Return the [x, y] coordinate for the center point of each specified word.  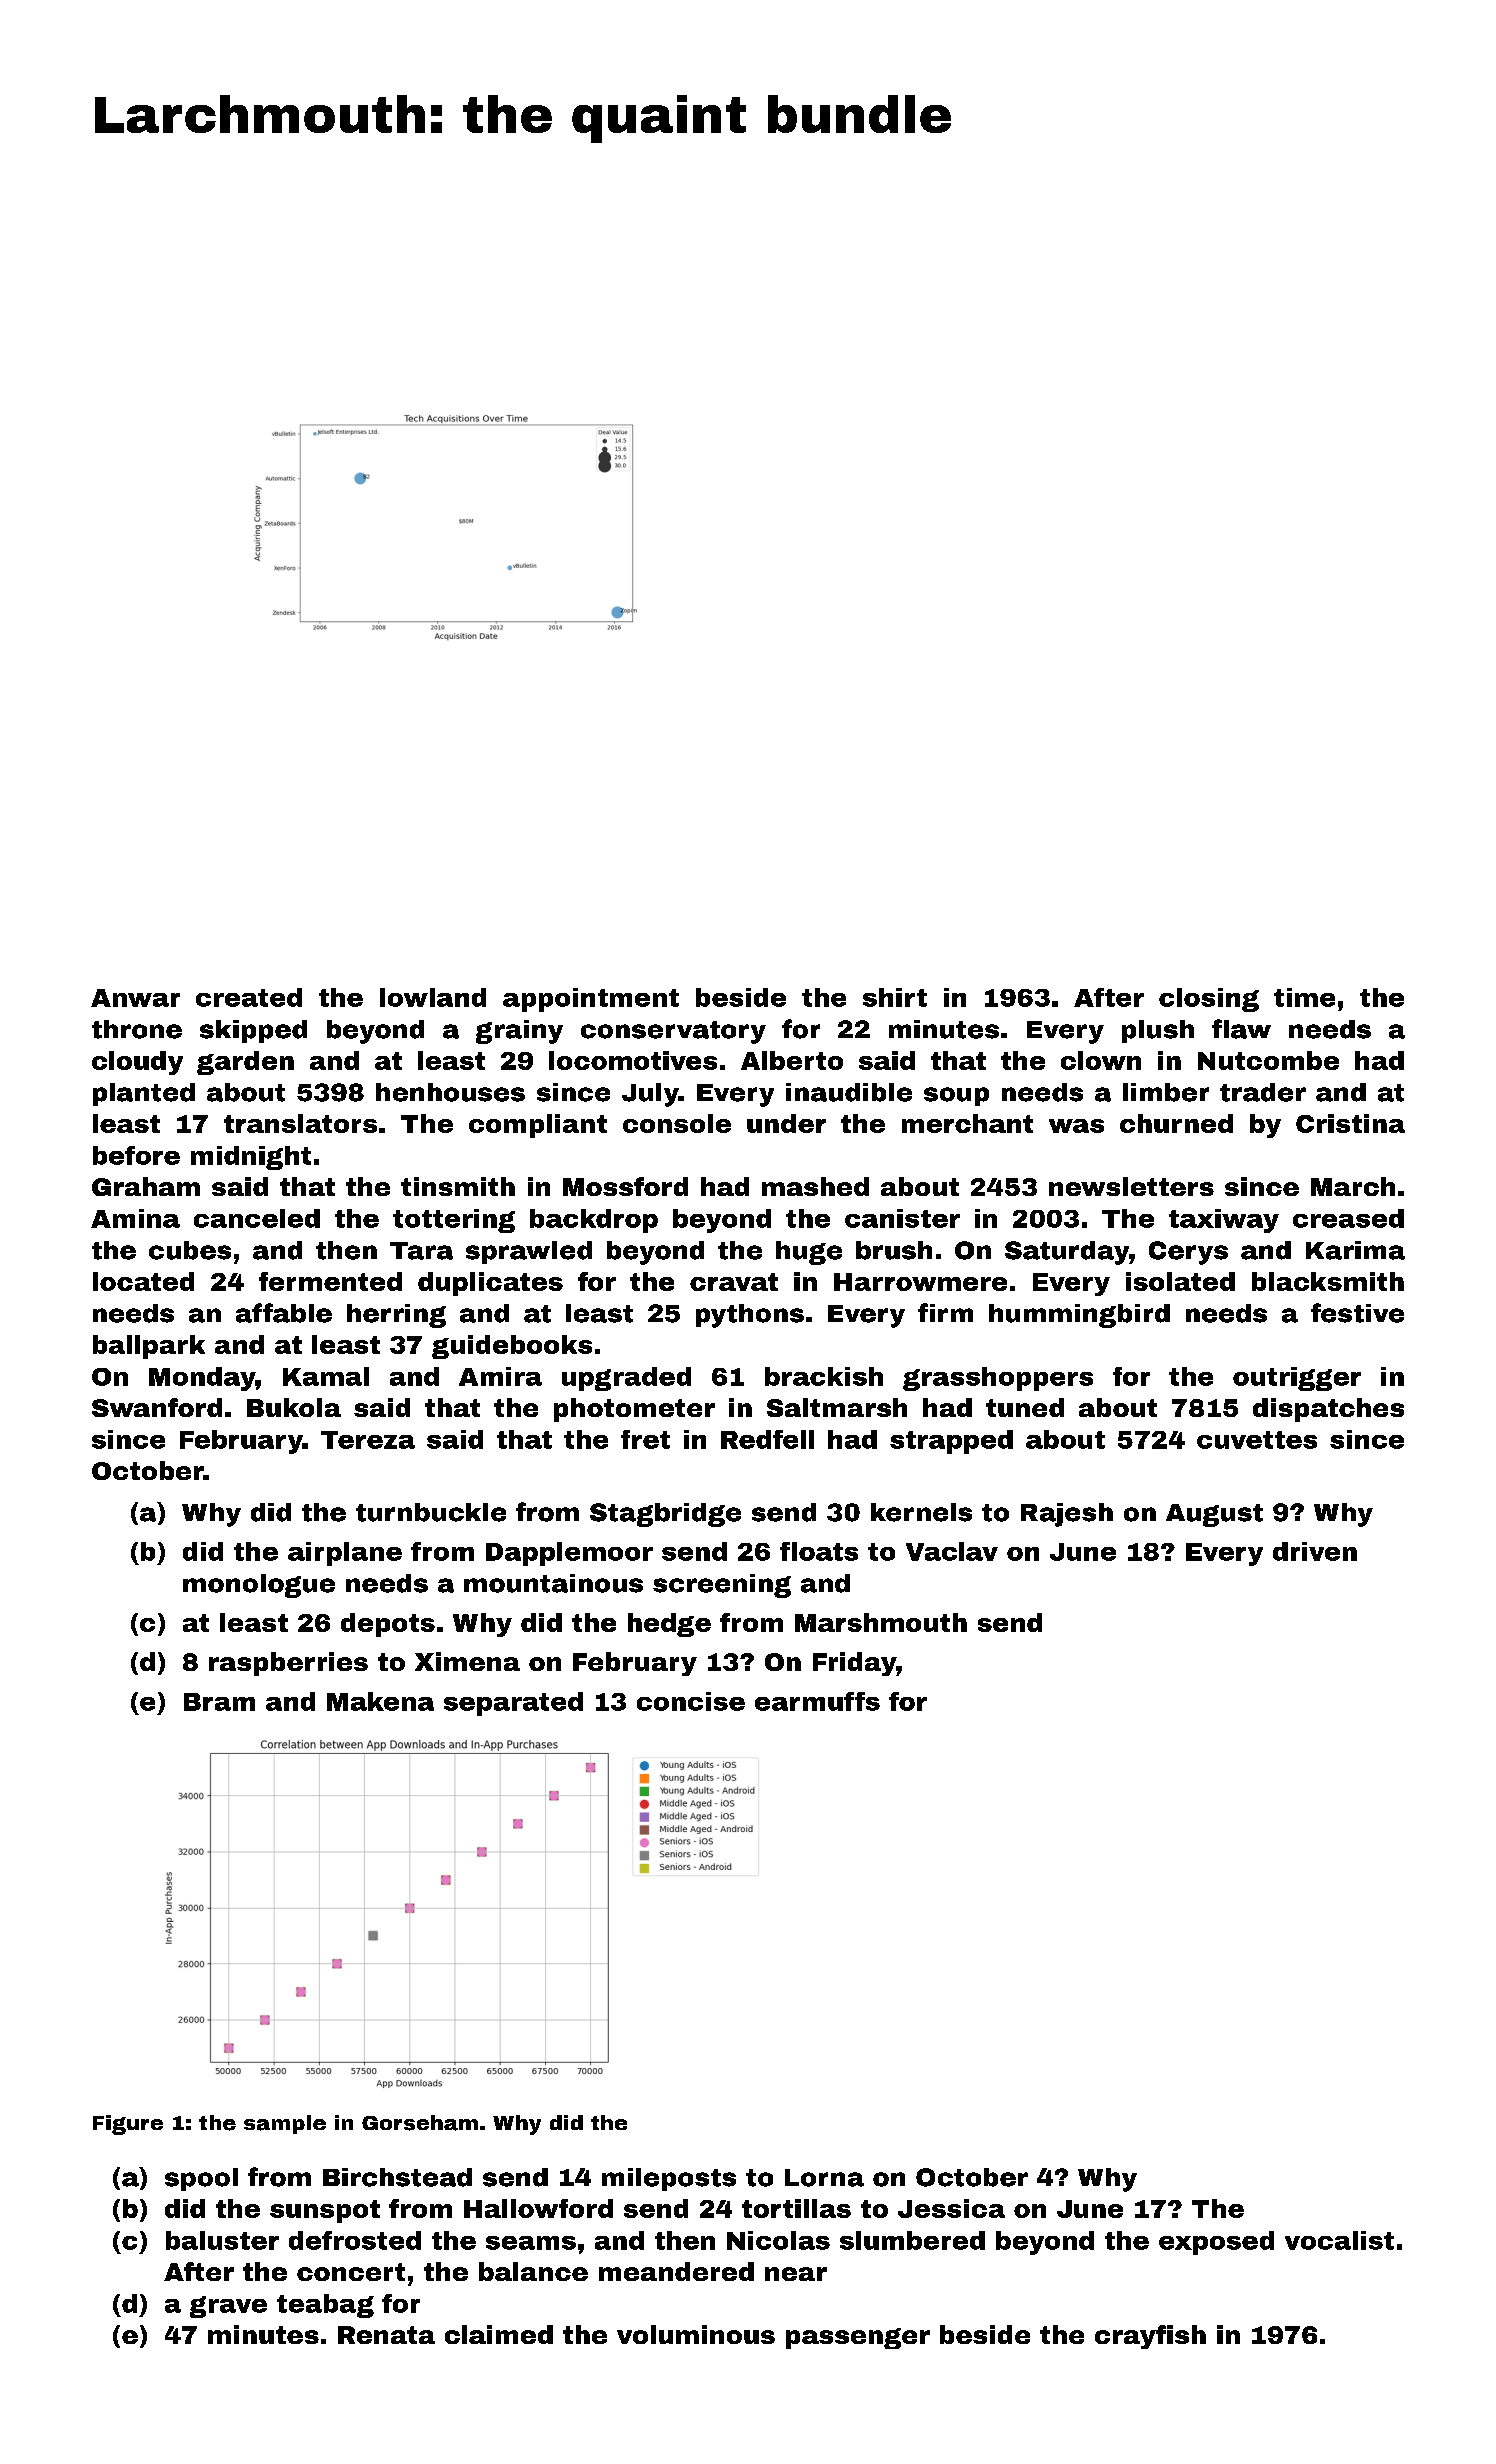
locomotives [633, 1060]
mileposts [669, 2179]
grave [228, 2307]
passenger [858, 2338]
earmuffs [817, 1701]
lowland [433, 997]
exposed [1216, 2243]
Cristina [1350, 1123]
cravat [734, 1282]
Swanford [157, 1407]
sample [285, 2124]
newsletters [1131, 1186]
